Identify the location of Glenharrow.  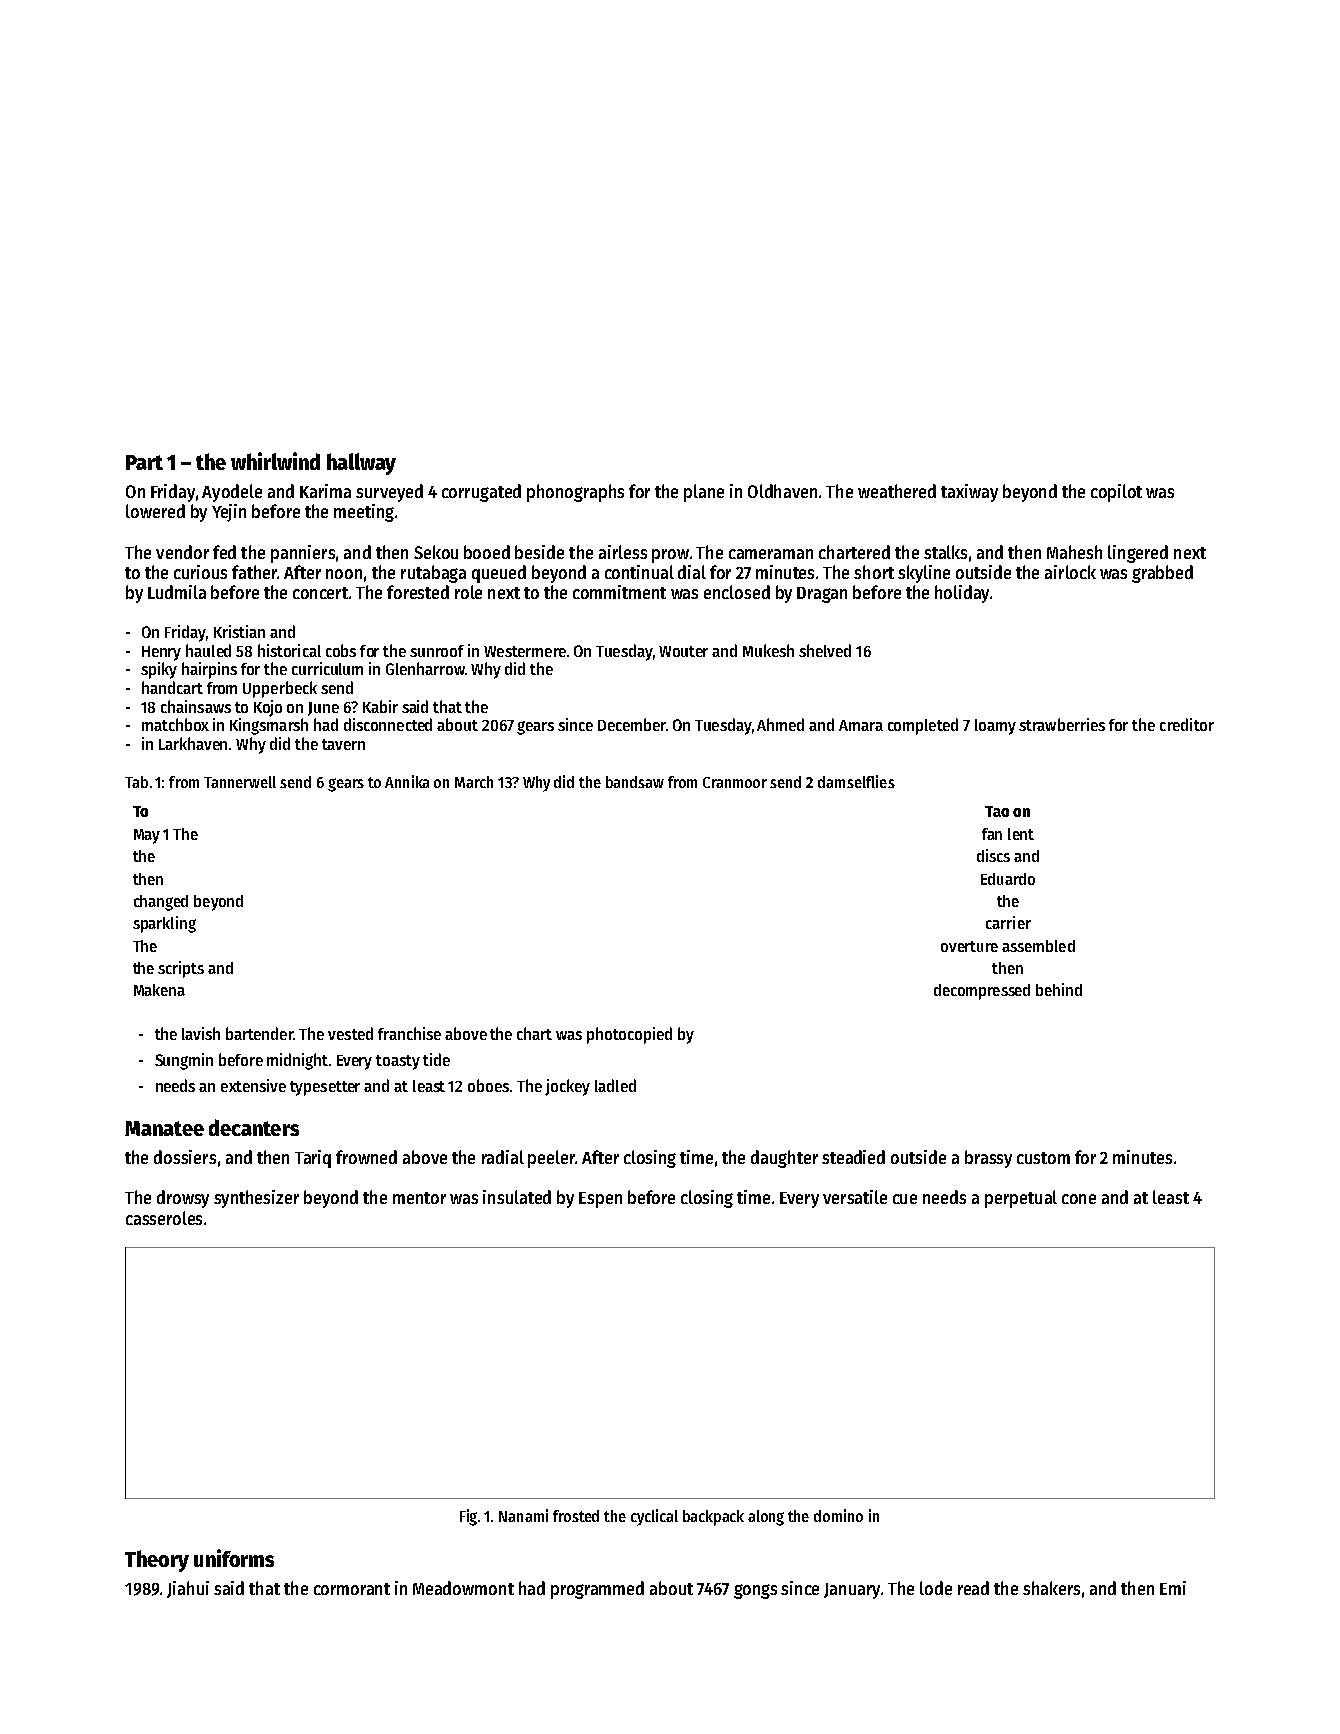
(425, 668).
